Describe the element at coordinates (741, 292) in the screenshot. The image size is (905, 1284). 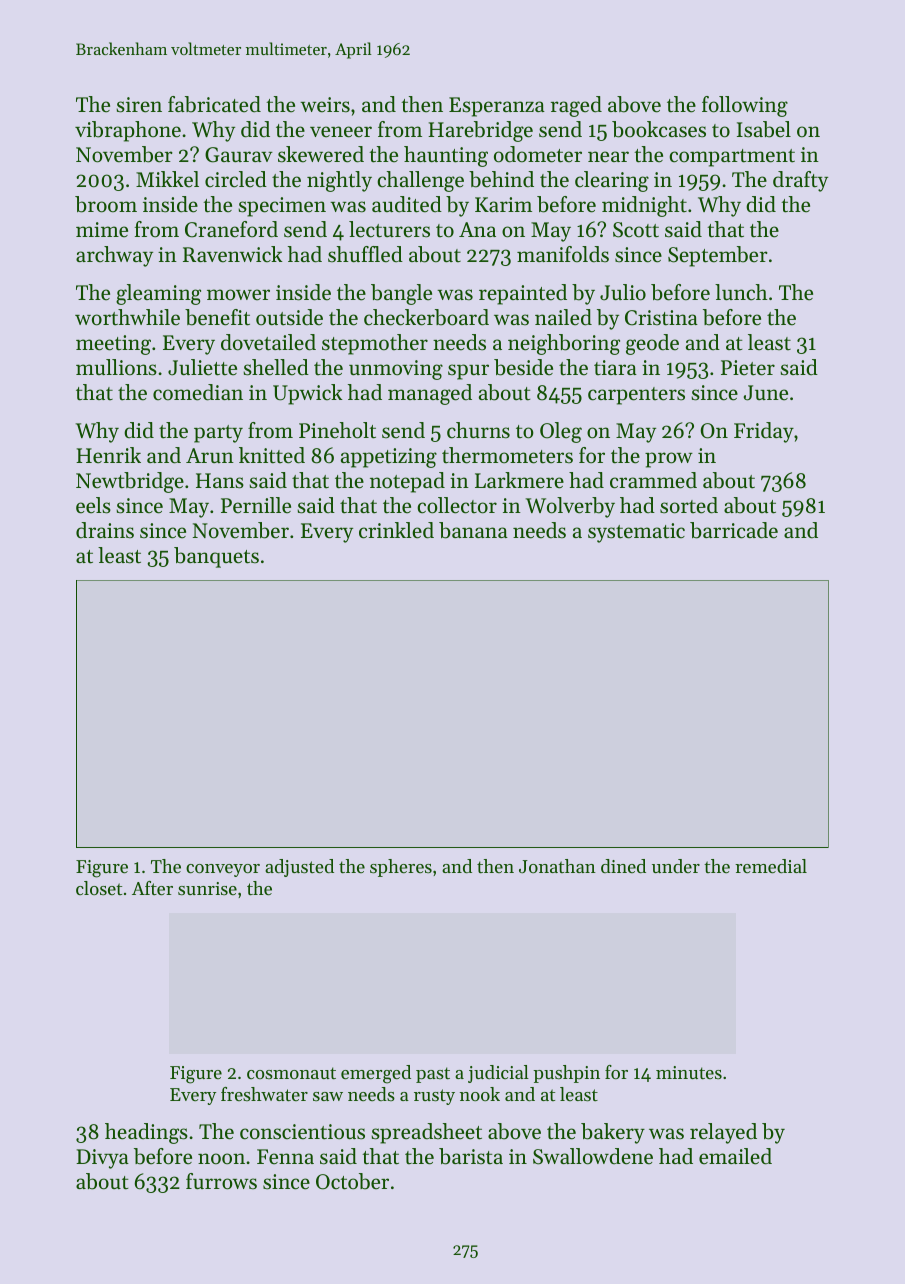
I see `lunch` at that location.
